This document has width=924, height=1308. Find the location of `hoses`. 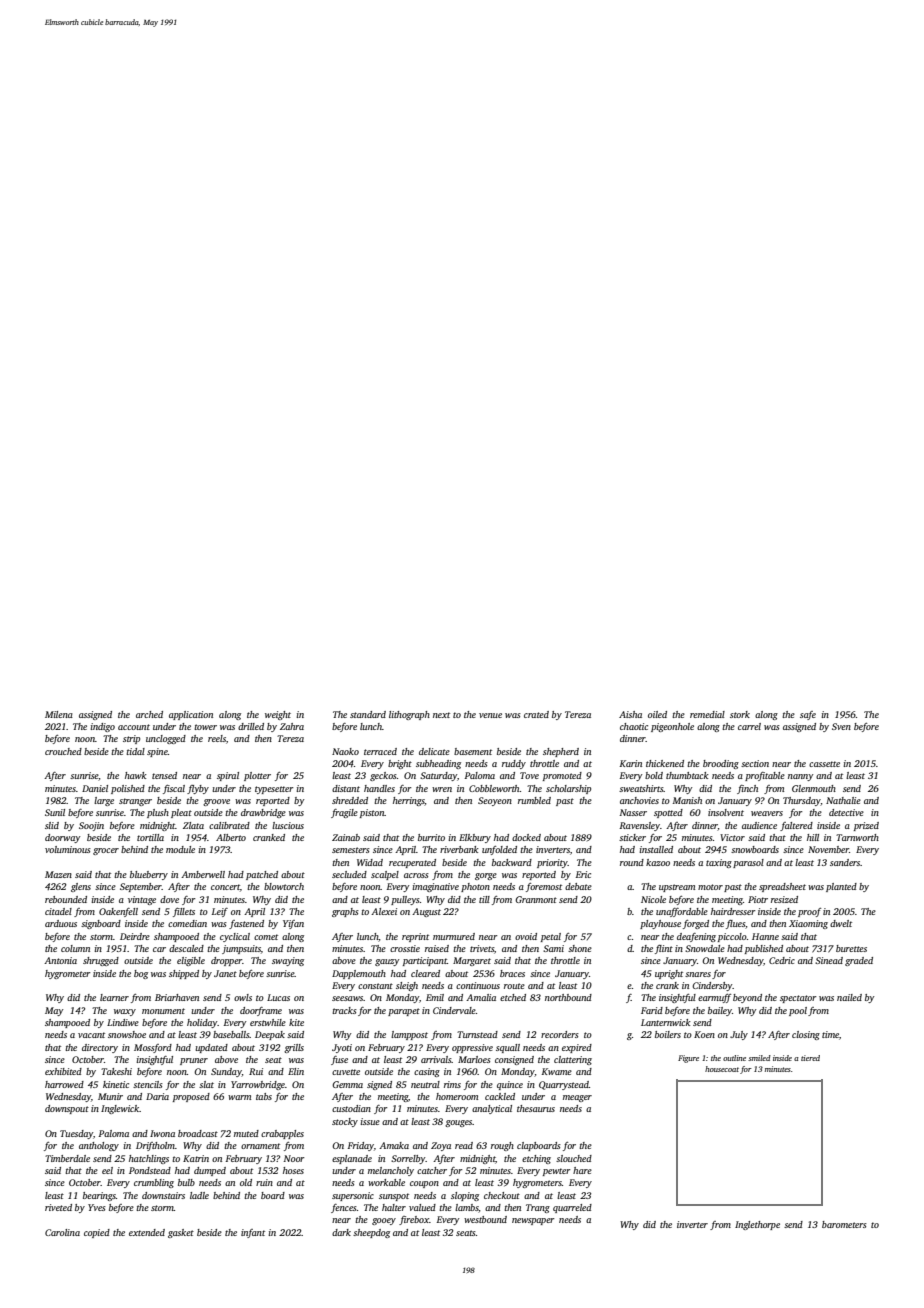

hoses is located at coordinates (293, 1170).
